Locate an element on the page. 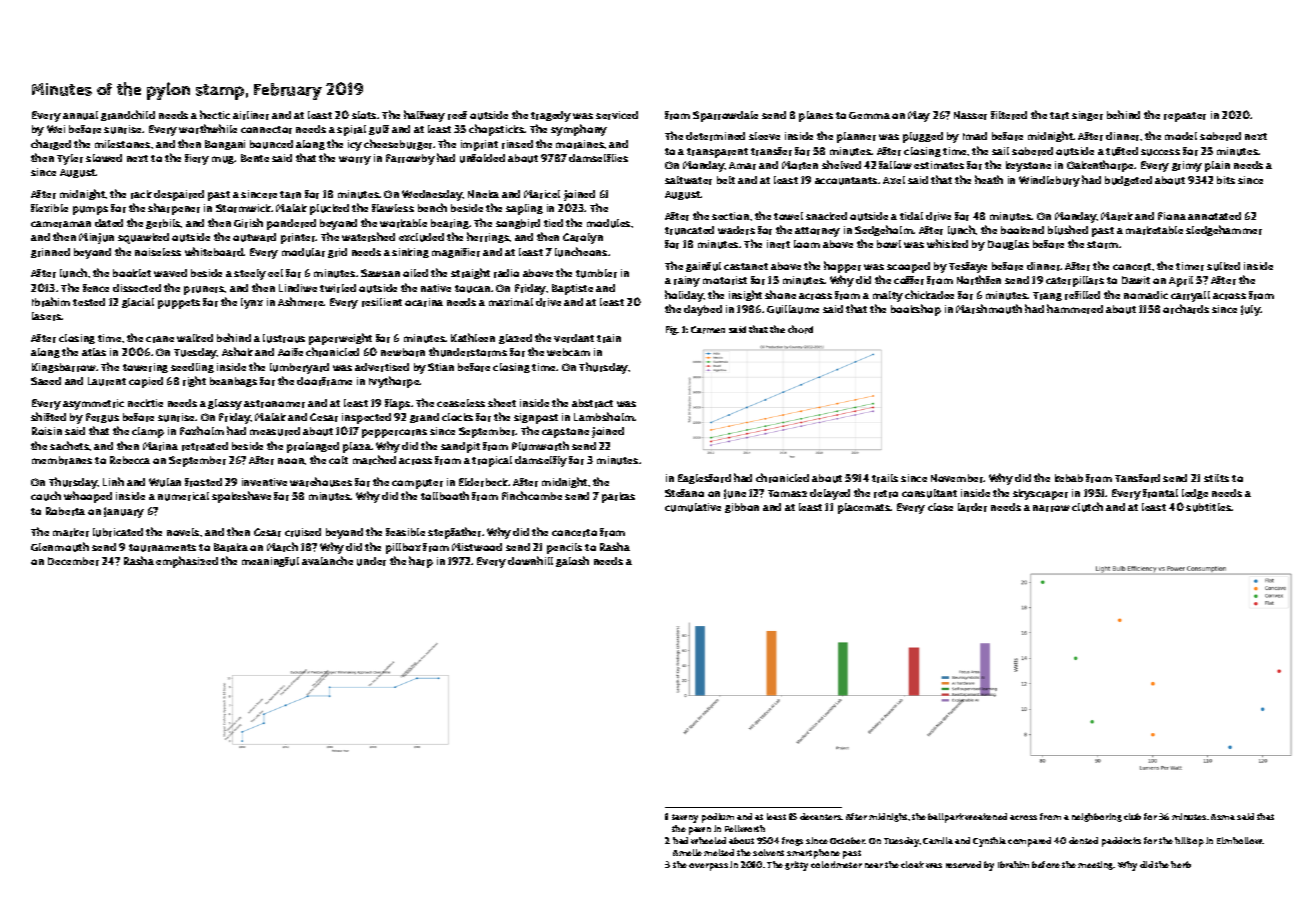 Image resolution: width=1308 pixels, height=924 pixels. beanbags is located at coordinates (233, 382).
